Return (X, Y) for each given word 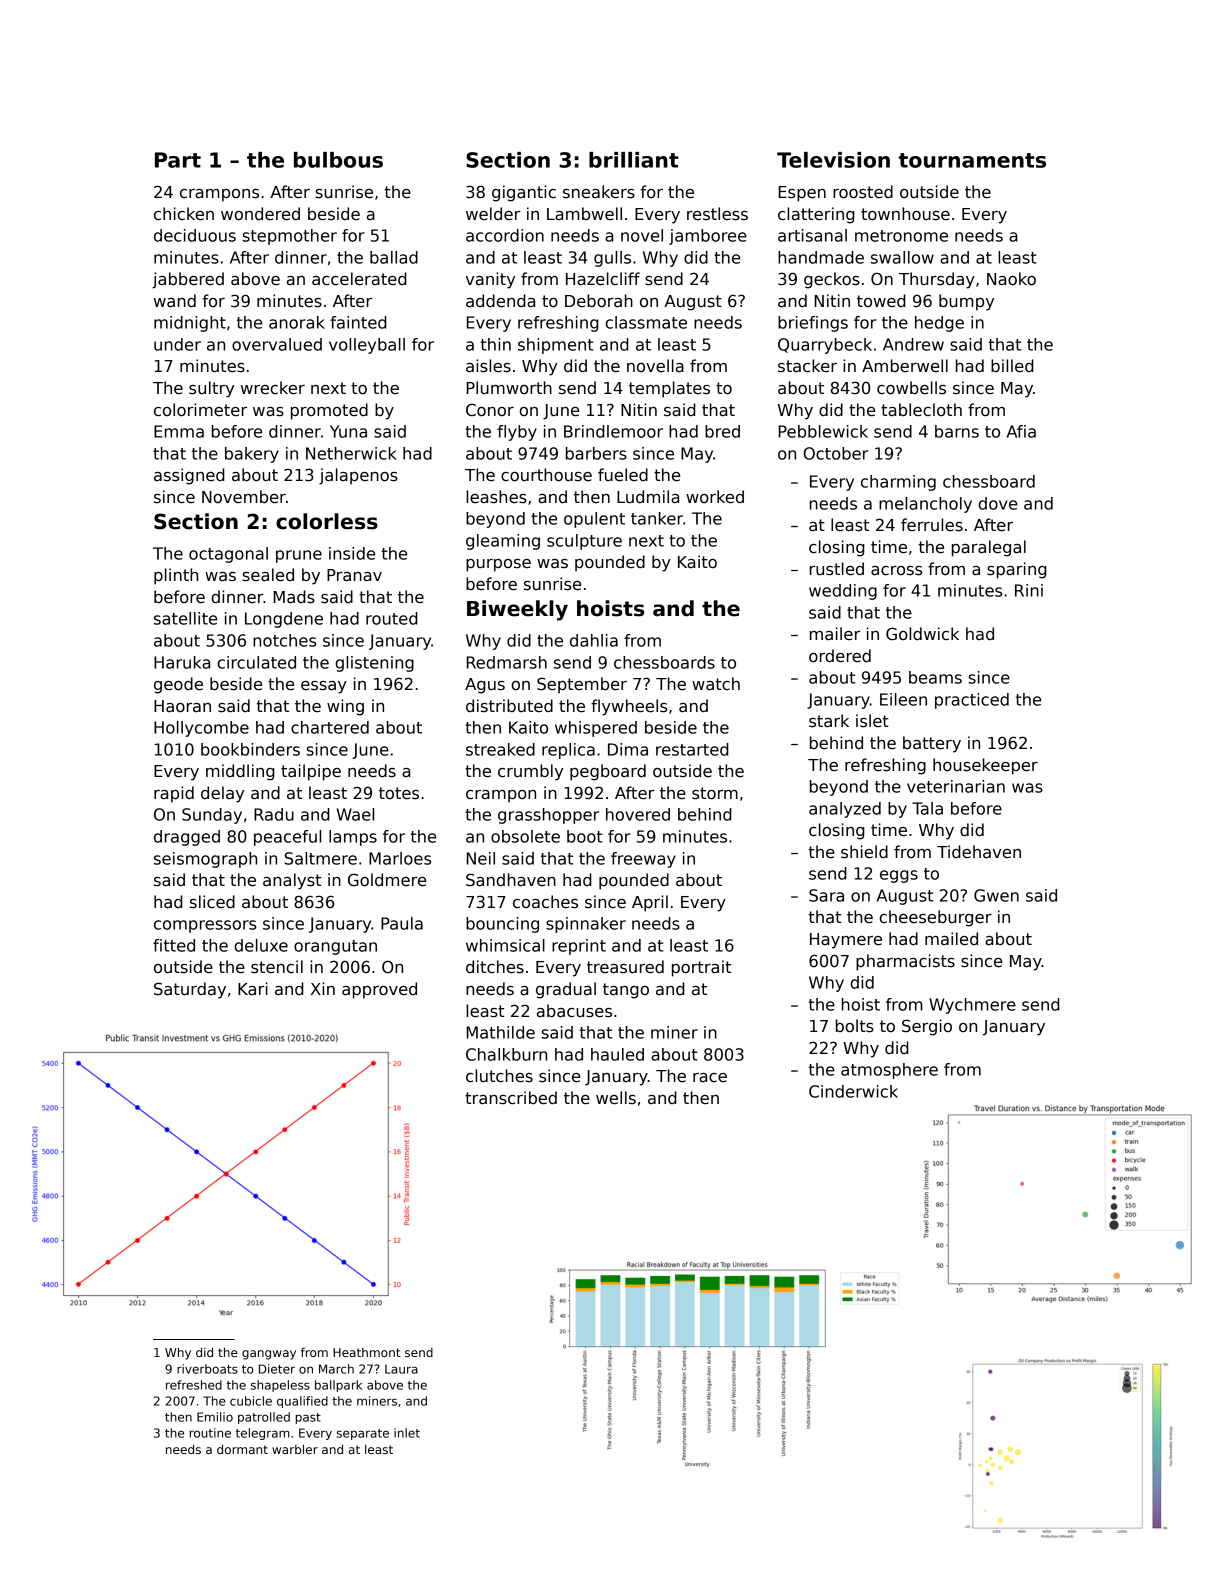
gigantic (524, 193)
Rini (1029, 590)
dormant (242, 1449)
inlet (407, 1433)
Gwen (996, 895)
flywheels (629, 707)
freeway (643, 860)
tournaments (972, 160)
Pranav (354, 575)
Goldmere (387, 880)
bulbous (338, 160)
